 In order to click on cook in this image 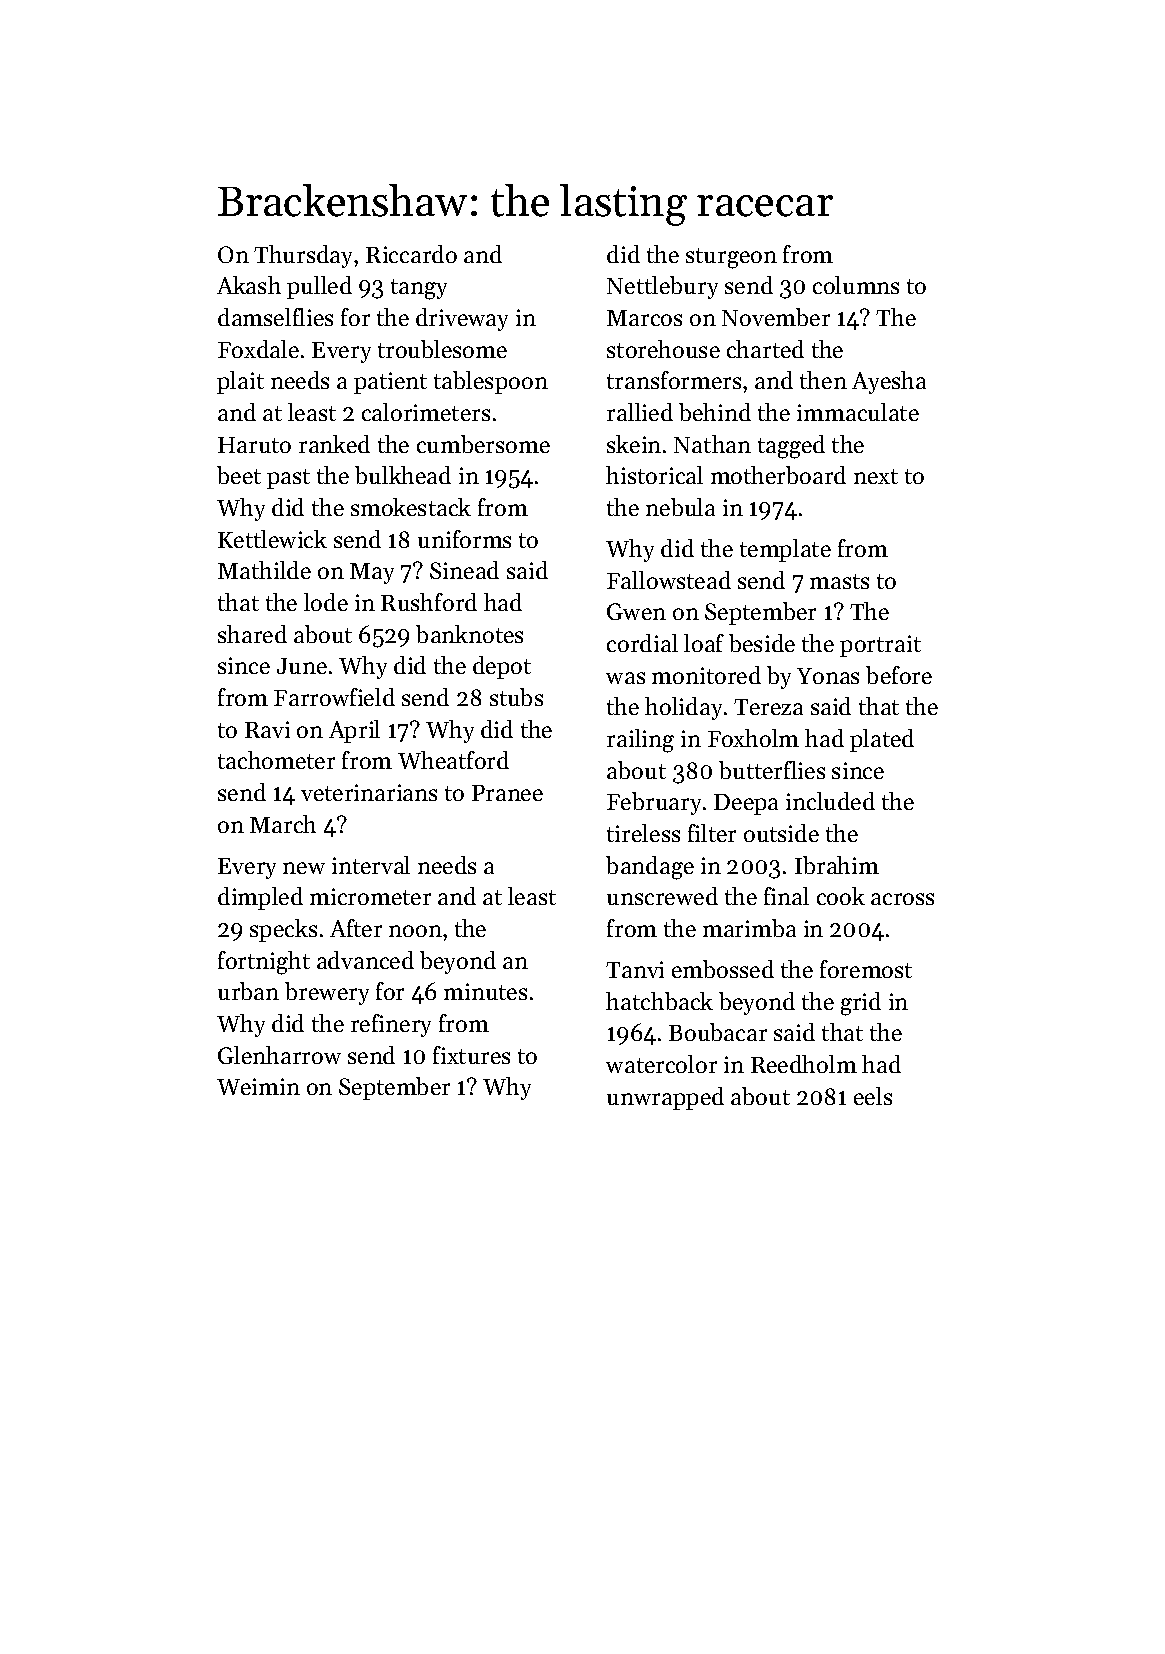, I will do `click(841, 896)`.
